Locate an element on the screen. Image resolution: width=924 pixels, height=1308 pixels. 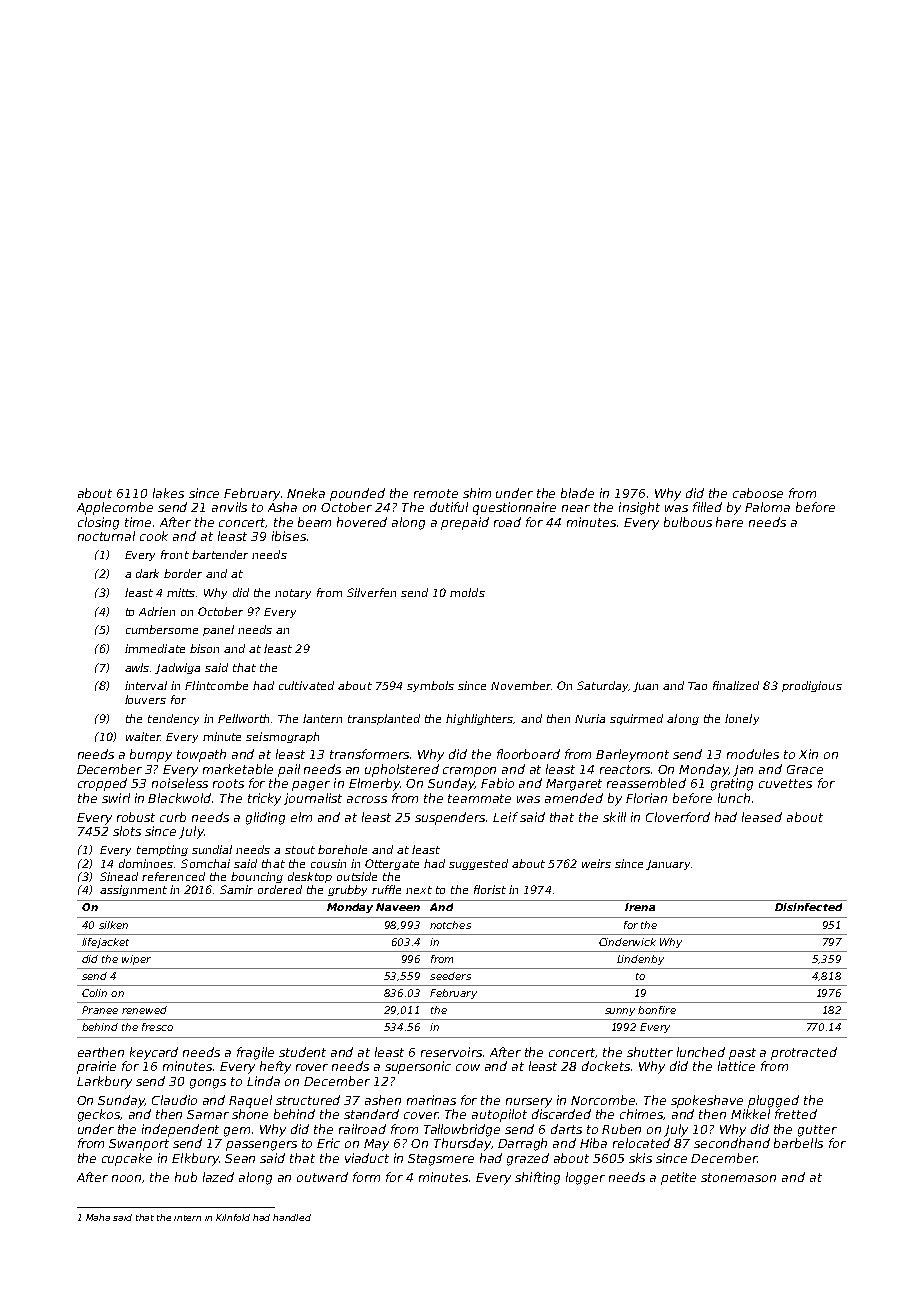
waiter is located at coordinates (143, 736).
